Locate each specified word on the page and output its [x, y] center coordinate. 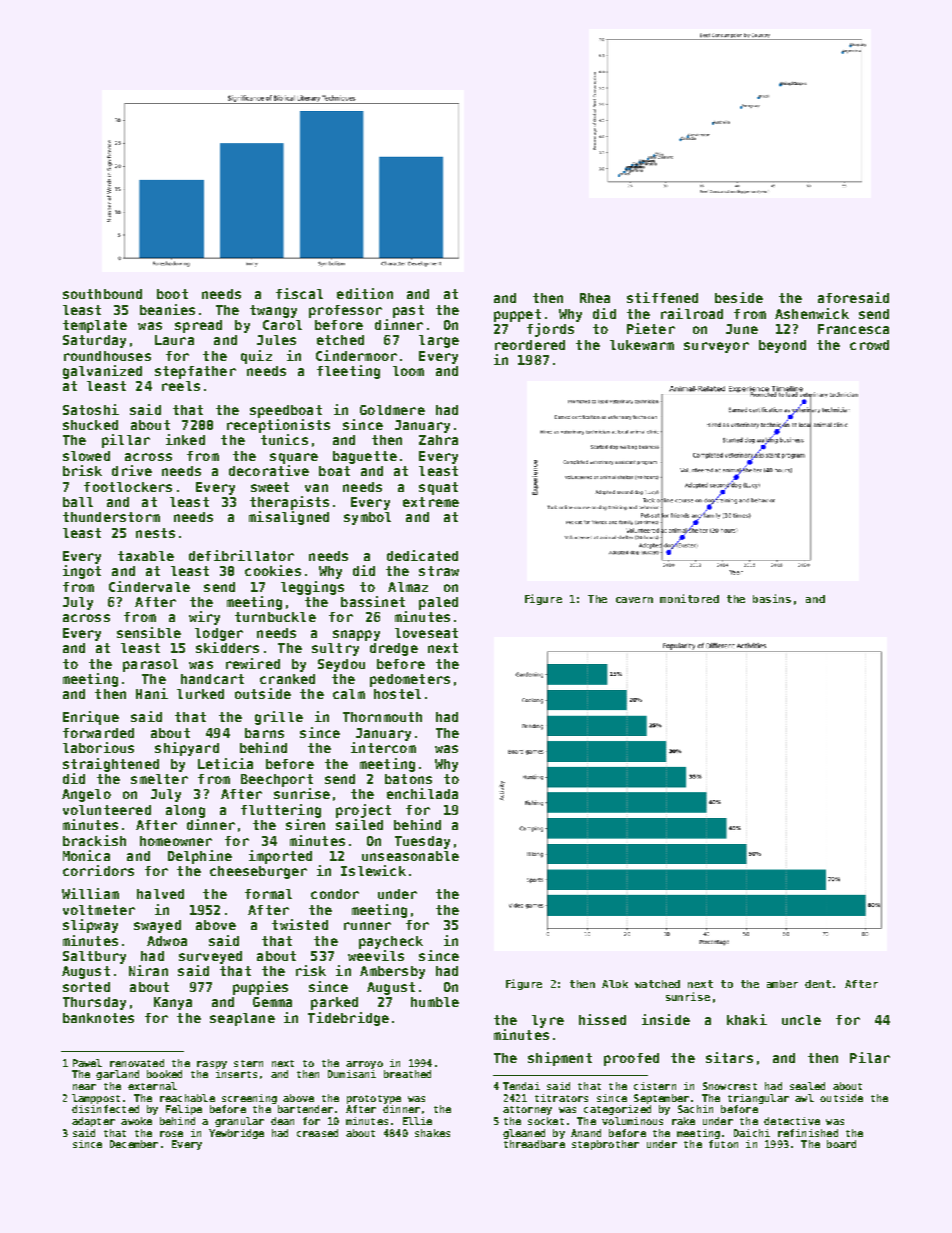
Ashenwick [812, 313]
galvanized [102, 372]
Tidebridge [348, 1019]
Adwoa [167, 941]
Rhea [595, 298]
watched [657, 984]
